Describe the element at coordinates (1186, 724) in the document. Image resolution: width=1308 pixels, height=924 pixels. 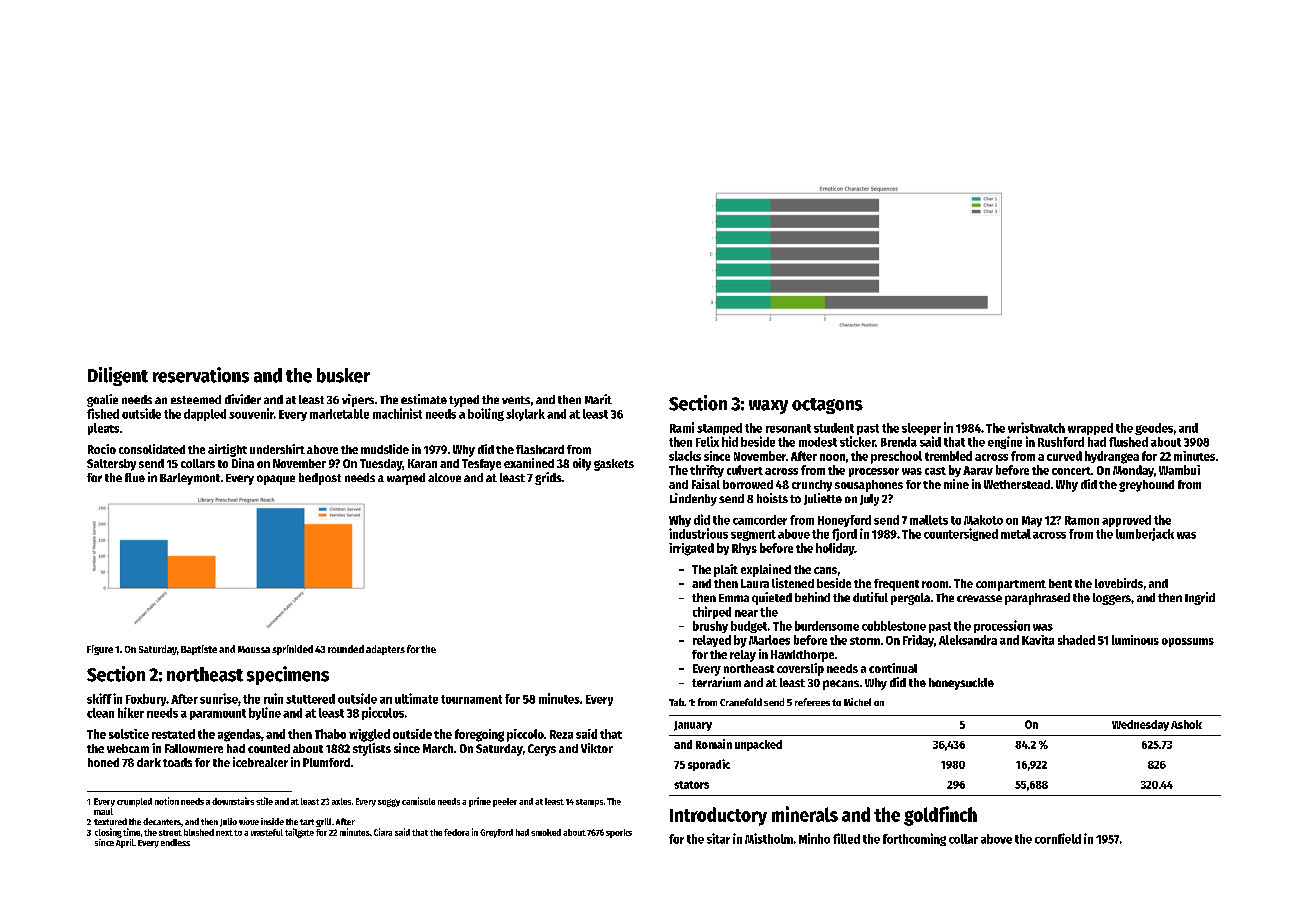
I see `Ashok` at that location.
